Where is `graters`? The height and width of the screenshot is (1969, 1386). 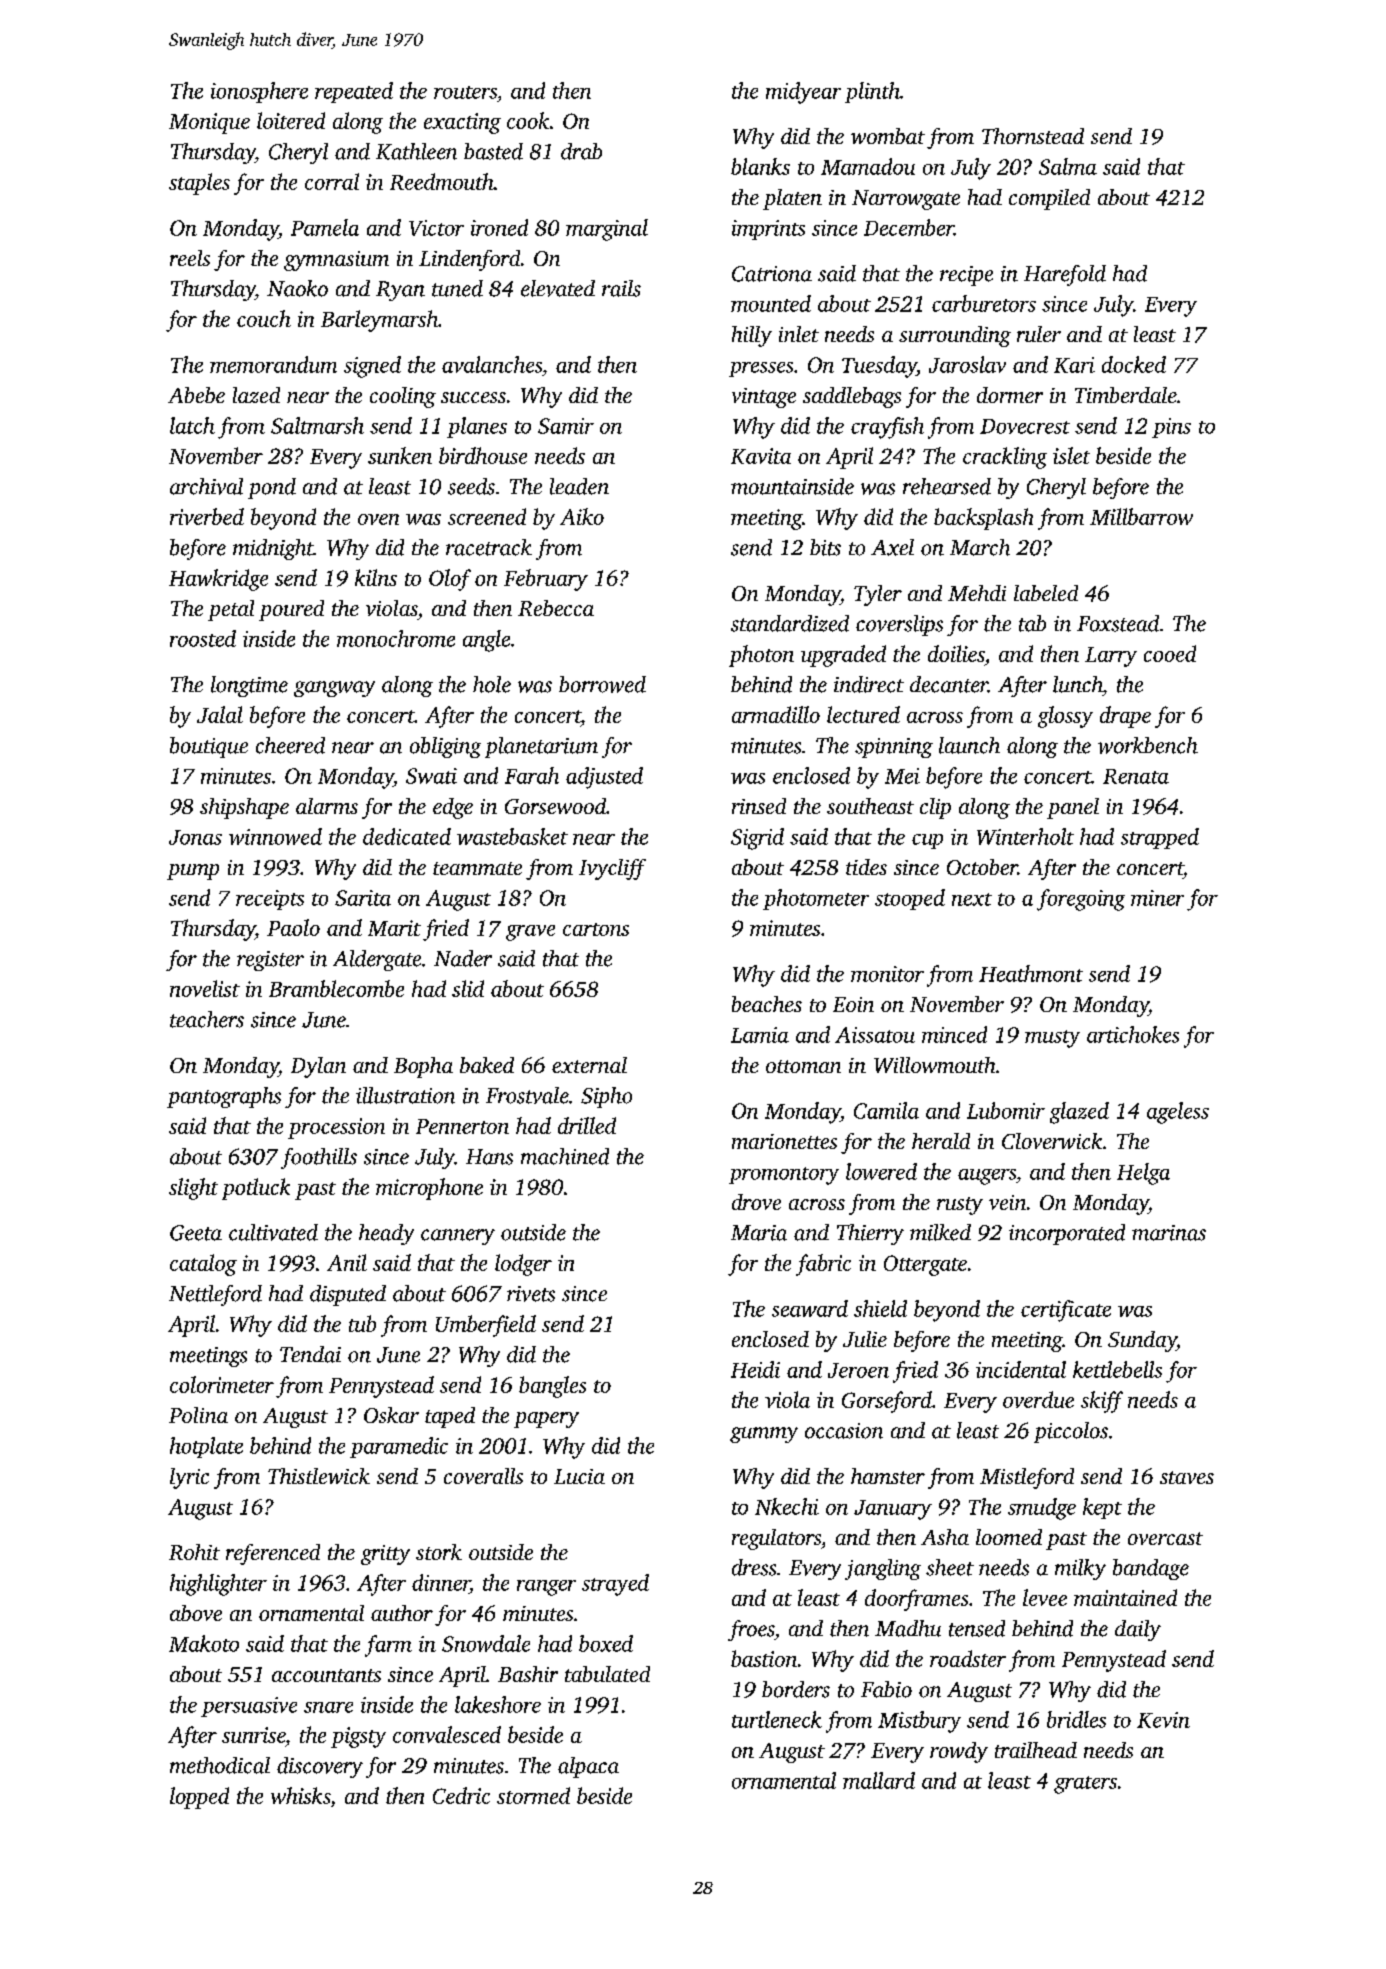 graters is located at coordinates (1085, 1785).
